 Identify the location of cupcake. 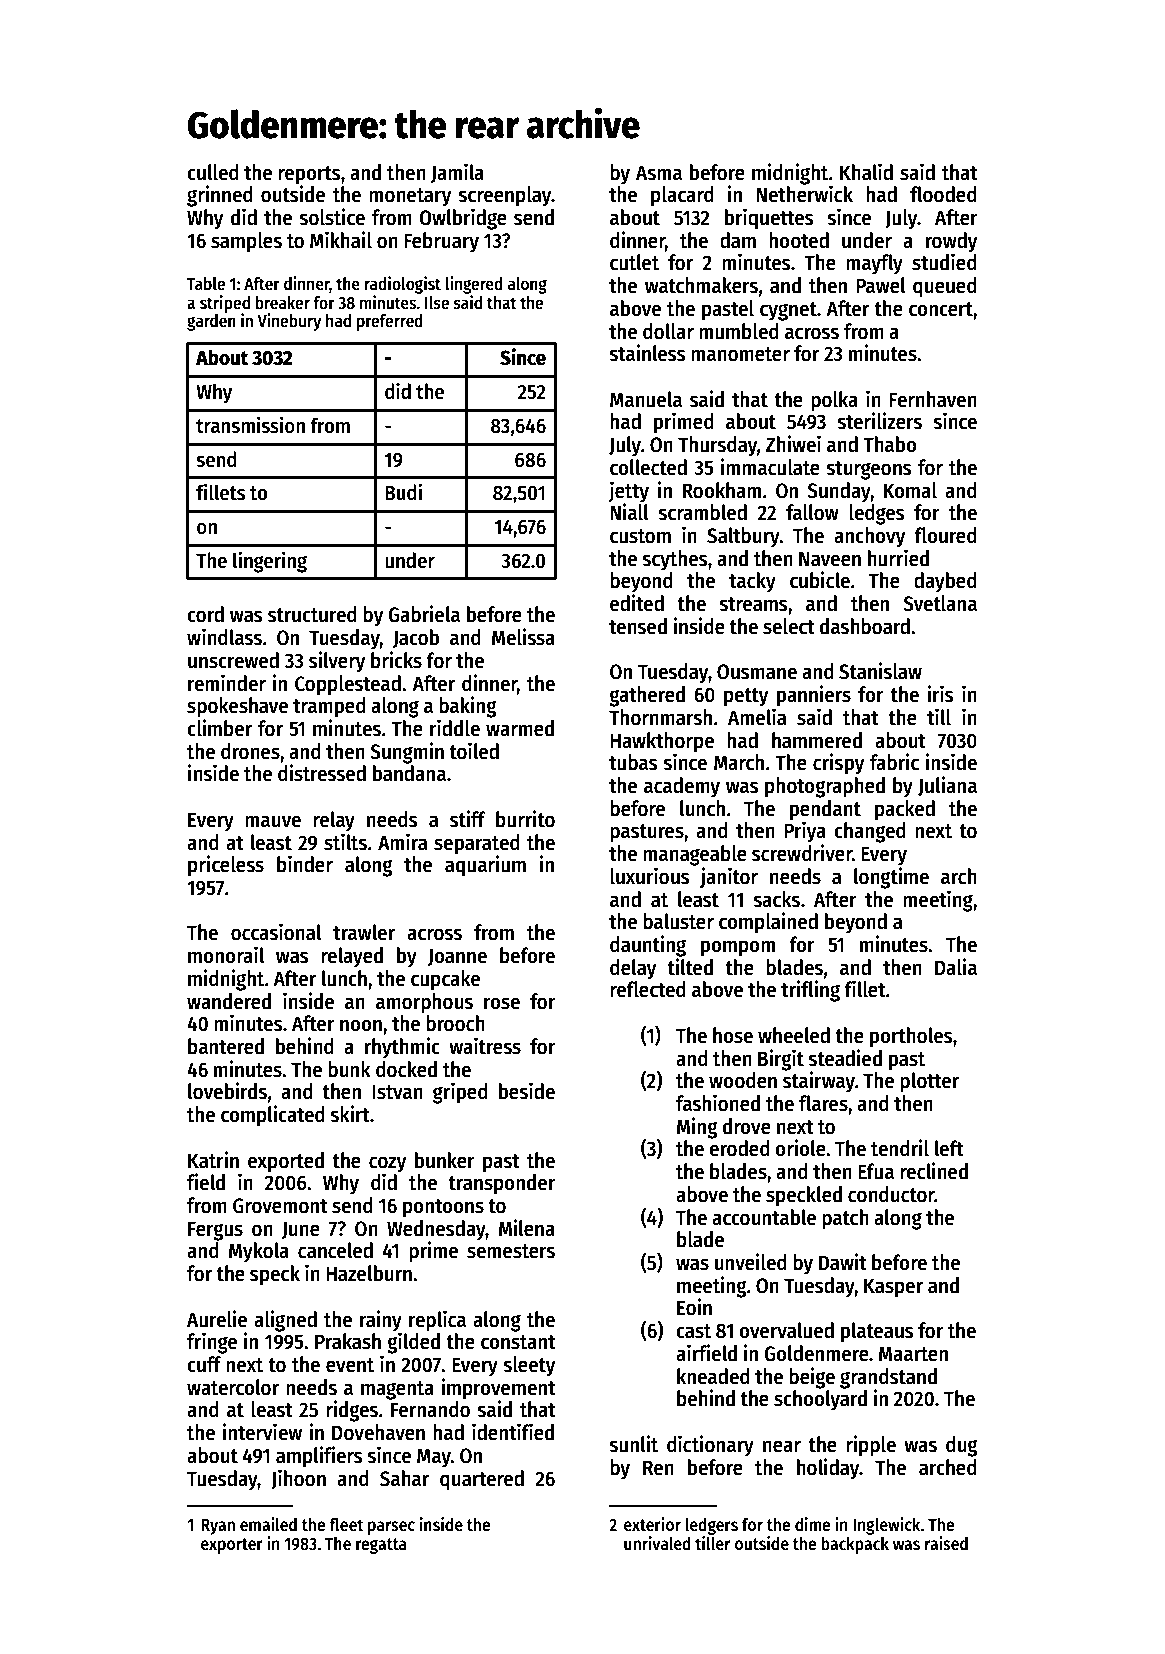
(445, 980).
